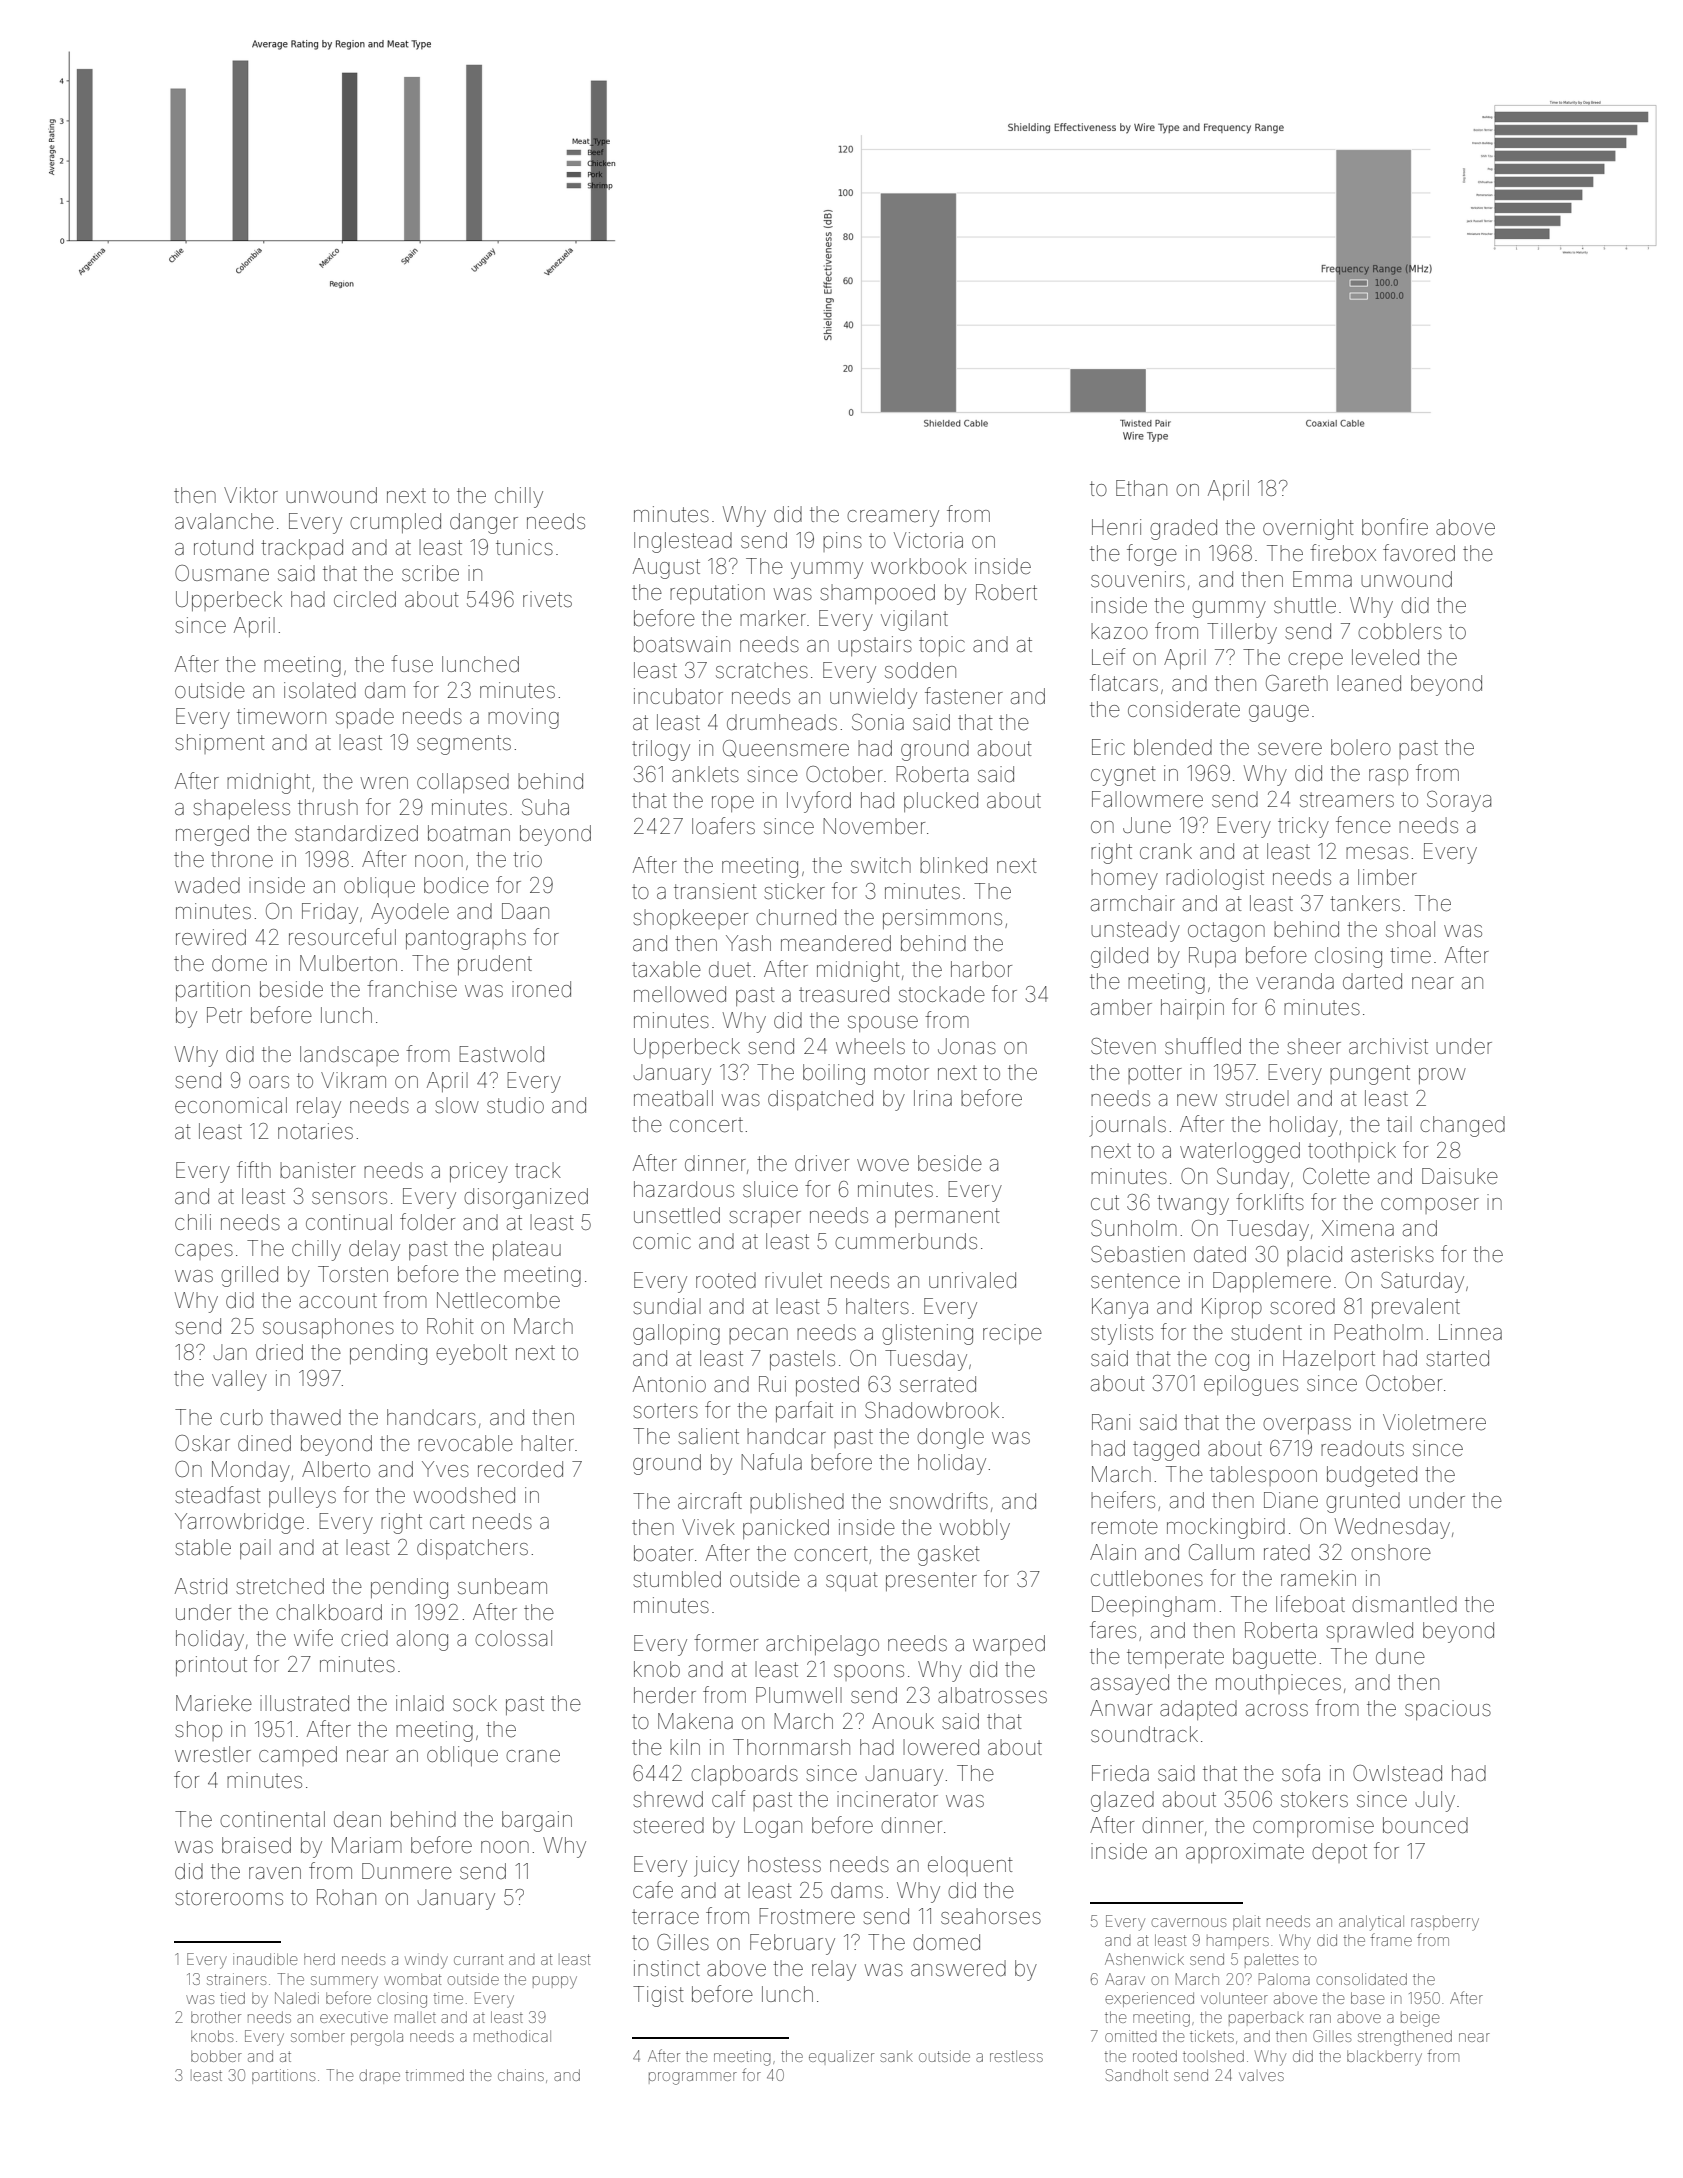 The width and height of the document is (1683, 2178). Describe the element at coordinates (693, 2078) in the document. I see `programmer` at that location.
